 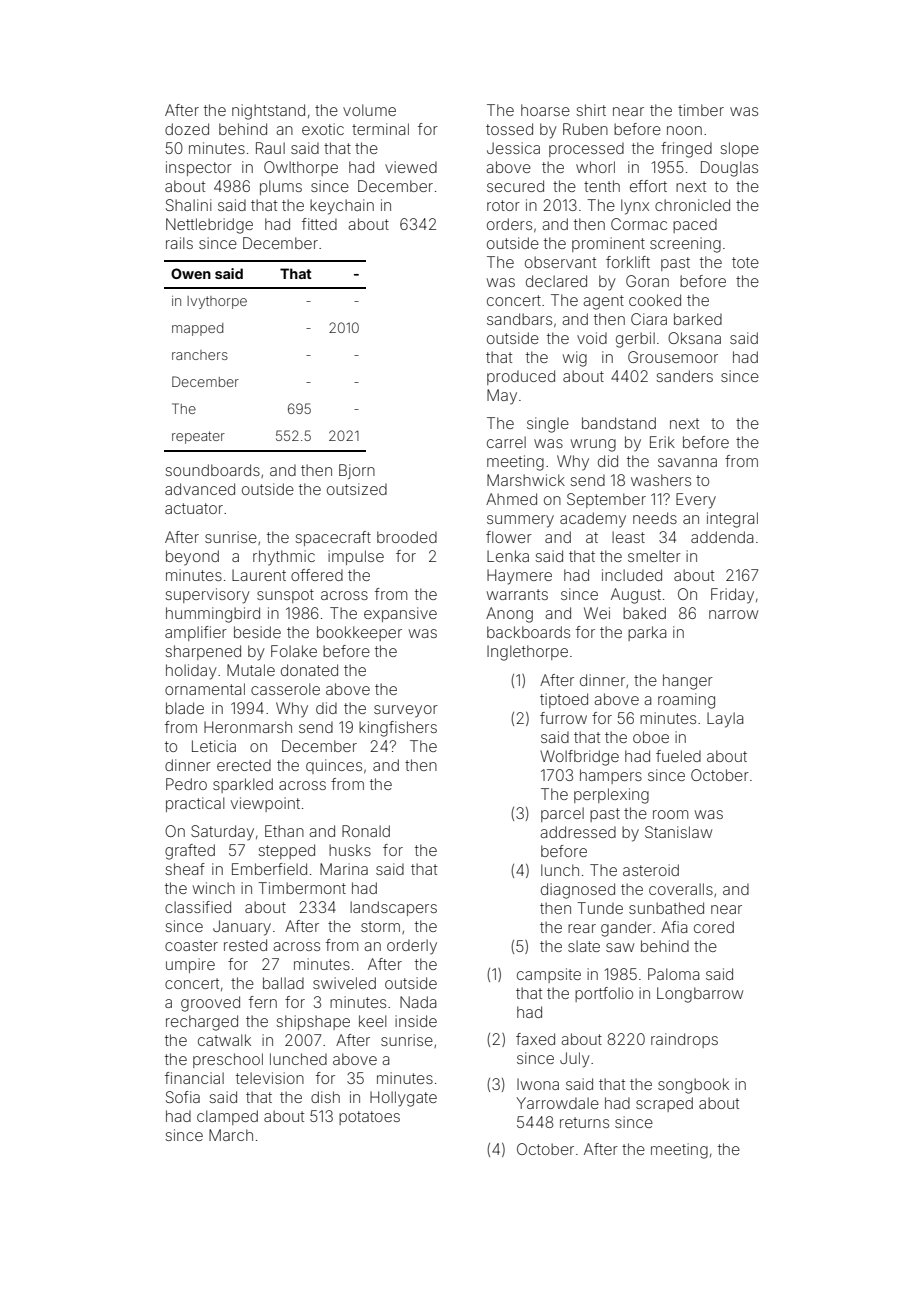 What do you see at coordinates (611, 776) in the screenshot?
I see `hampers` at bounding box center [611, 776].
